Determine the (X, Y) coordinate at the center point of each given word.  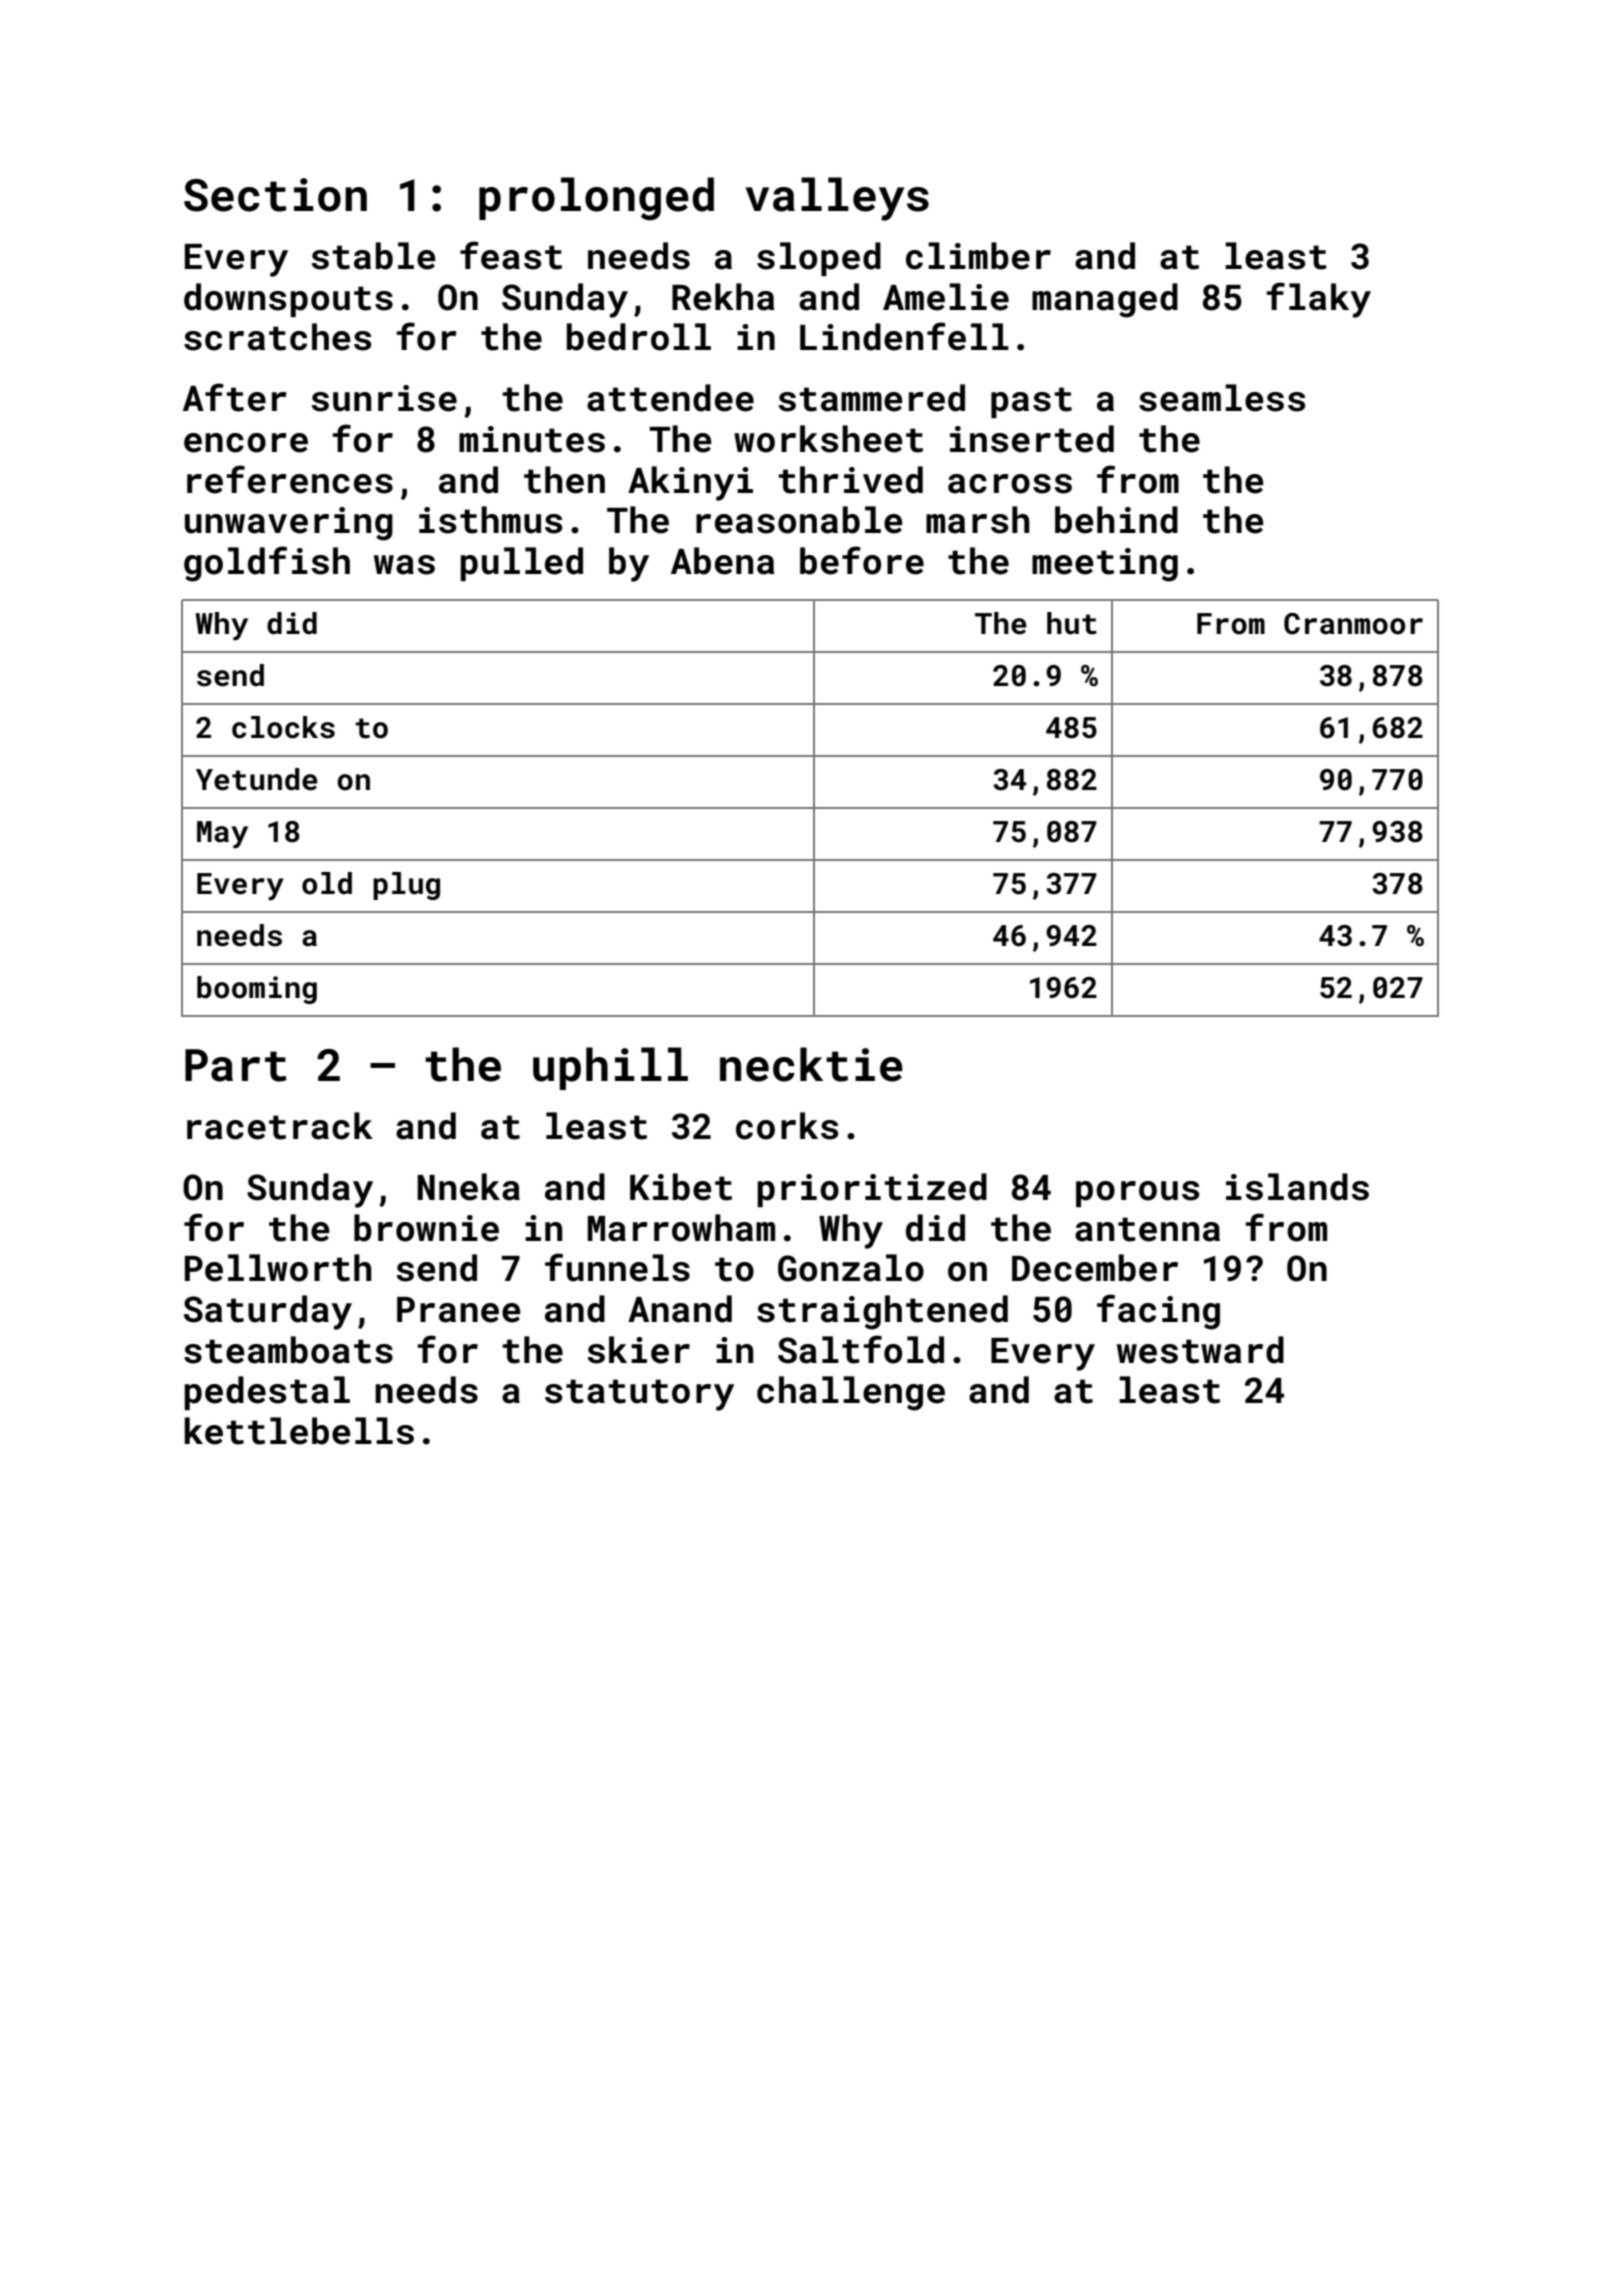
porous (1137, 1194)
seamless (1222, 398)
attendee (670, 398)
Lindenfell (904, 336)
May (222, 835)
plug (406, 886)
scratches (277, 337)
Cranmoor (1353, 624)
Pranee (459, 1310)
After (235, 397)
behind (1116, 520)
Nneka (468, 1187)
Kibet (681, 1187)
